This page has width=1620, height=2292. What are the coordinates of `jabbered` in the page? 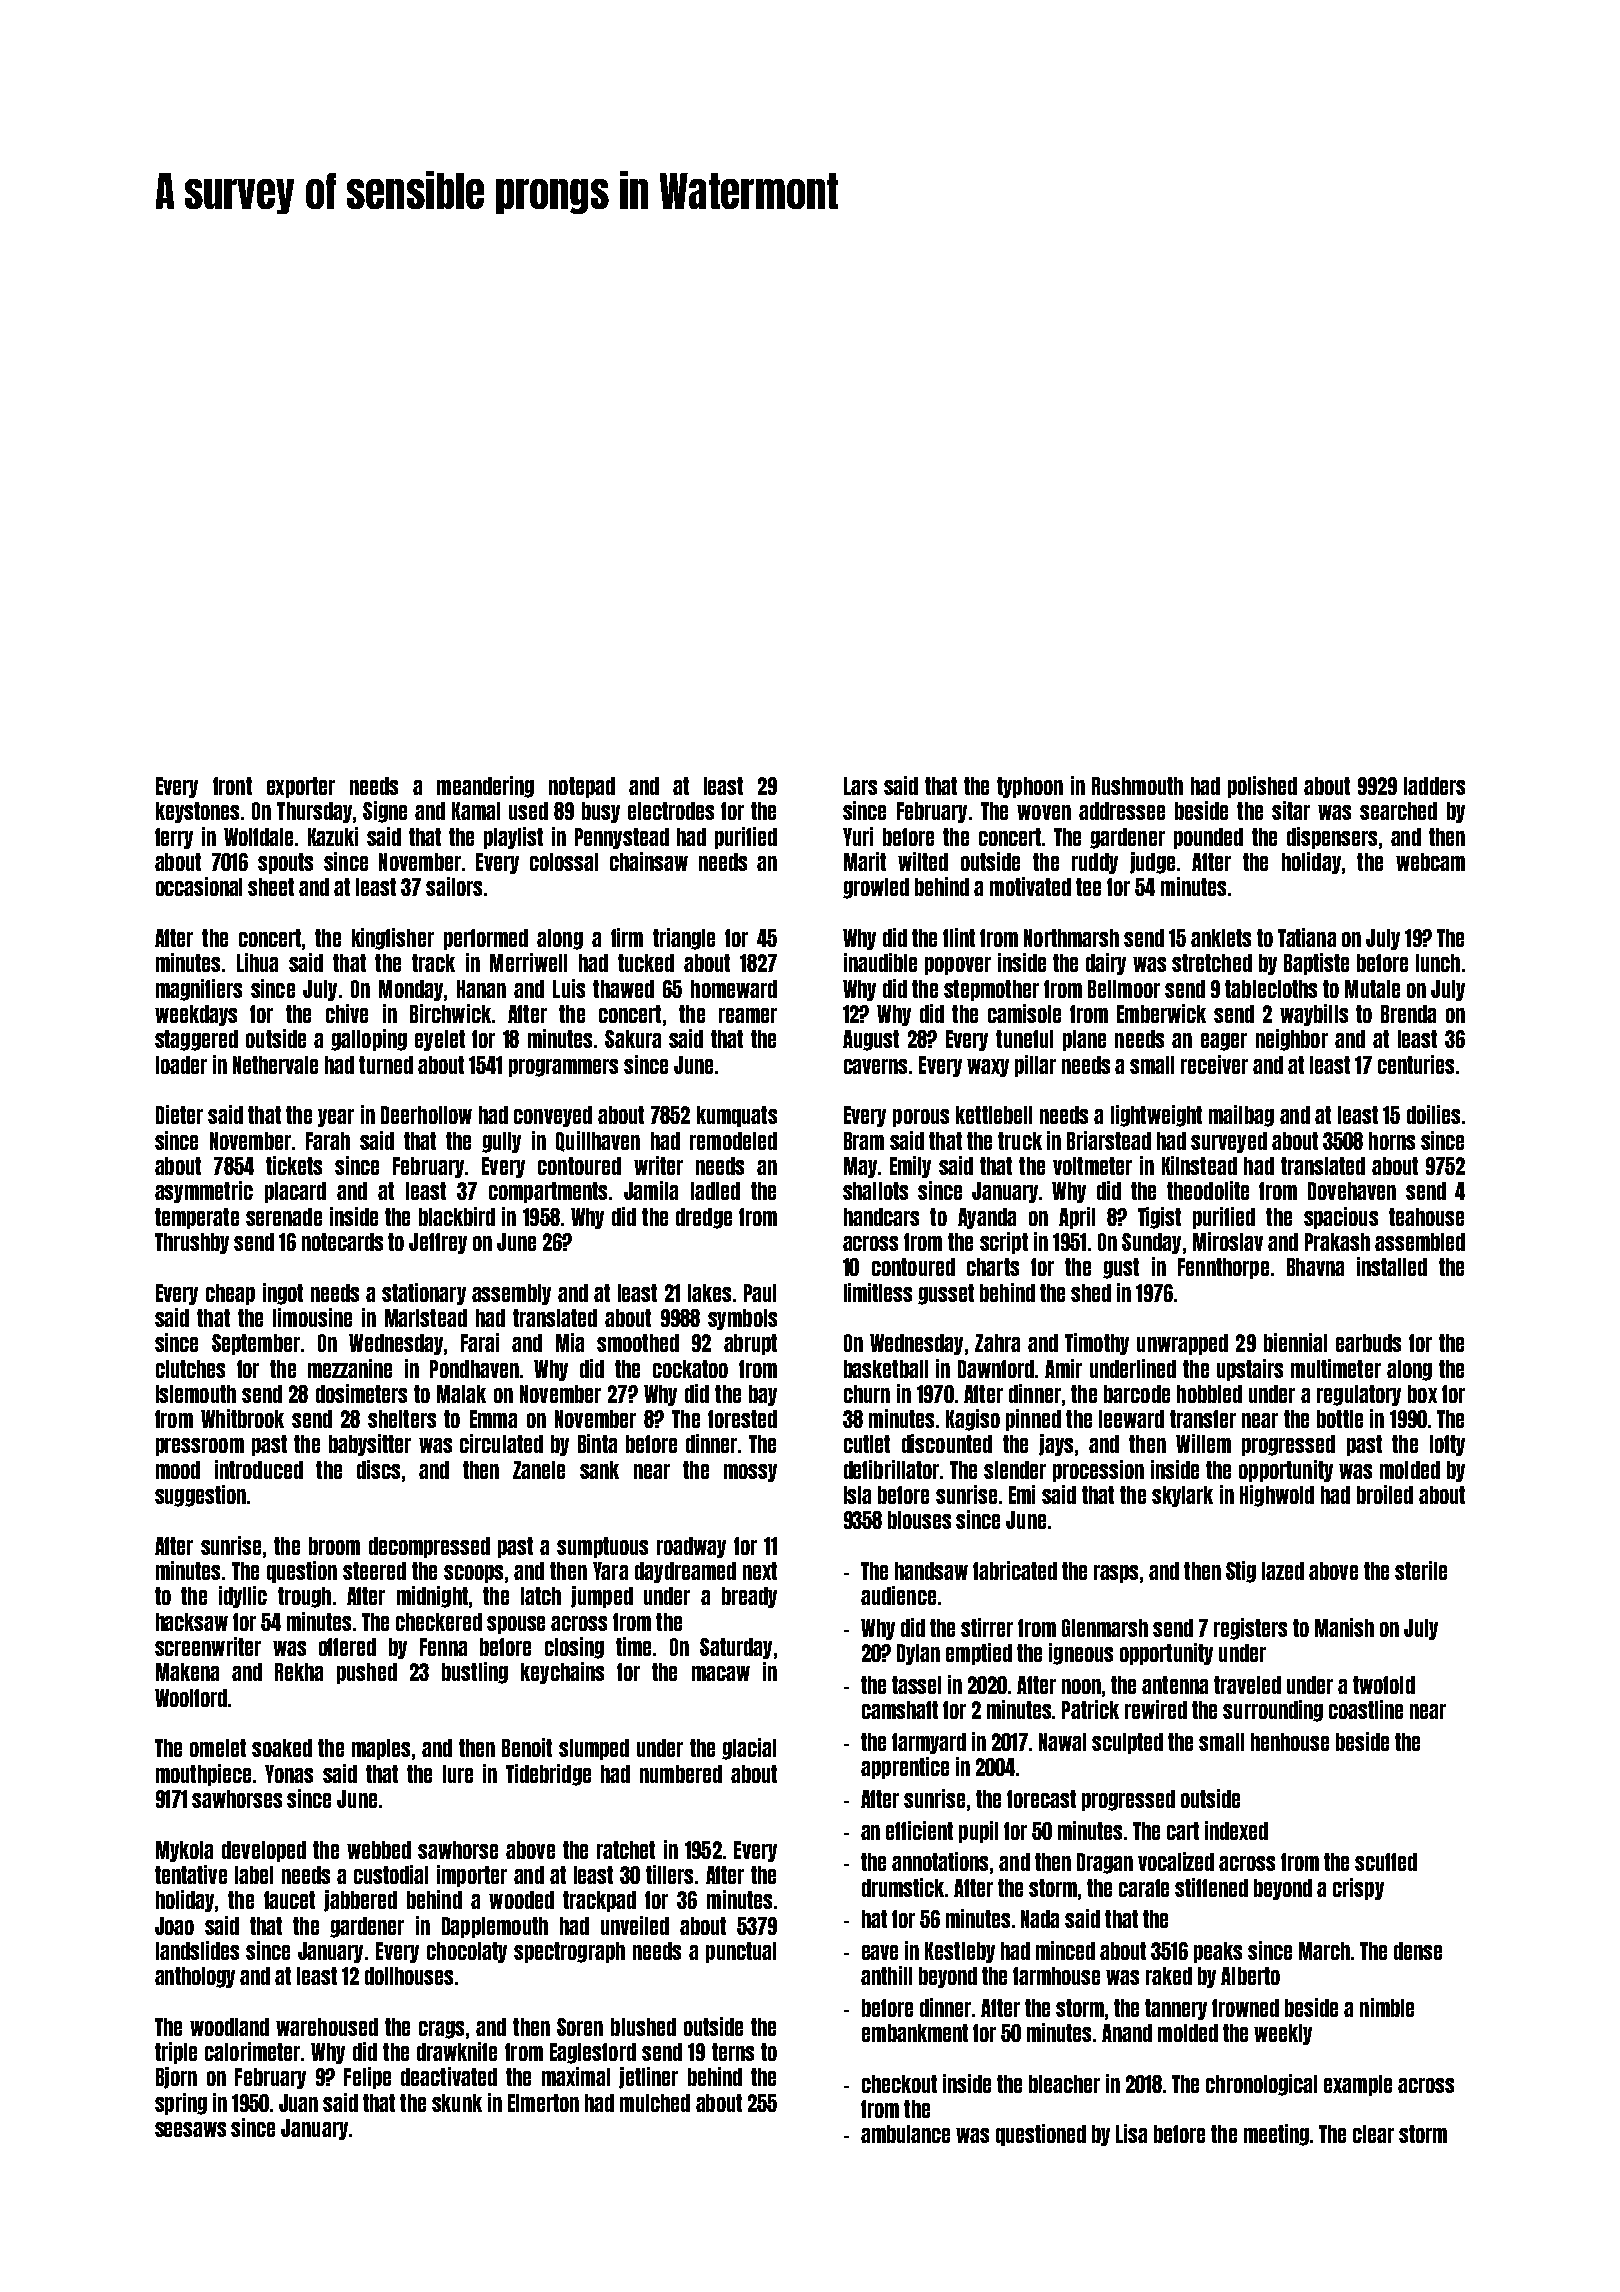 It's located at (360, 1901).
